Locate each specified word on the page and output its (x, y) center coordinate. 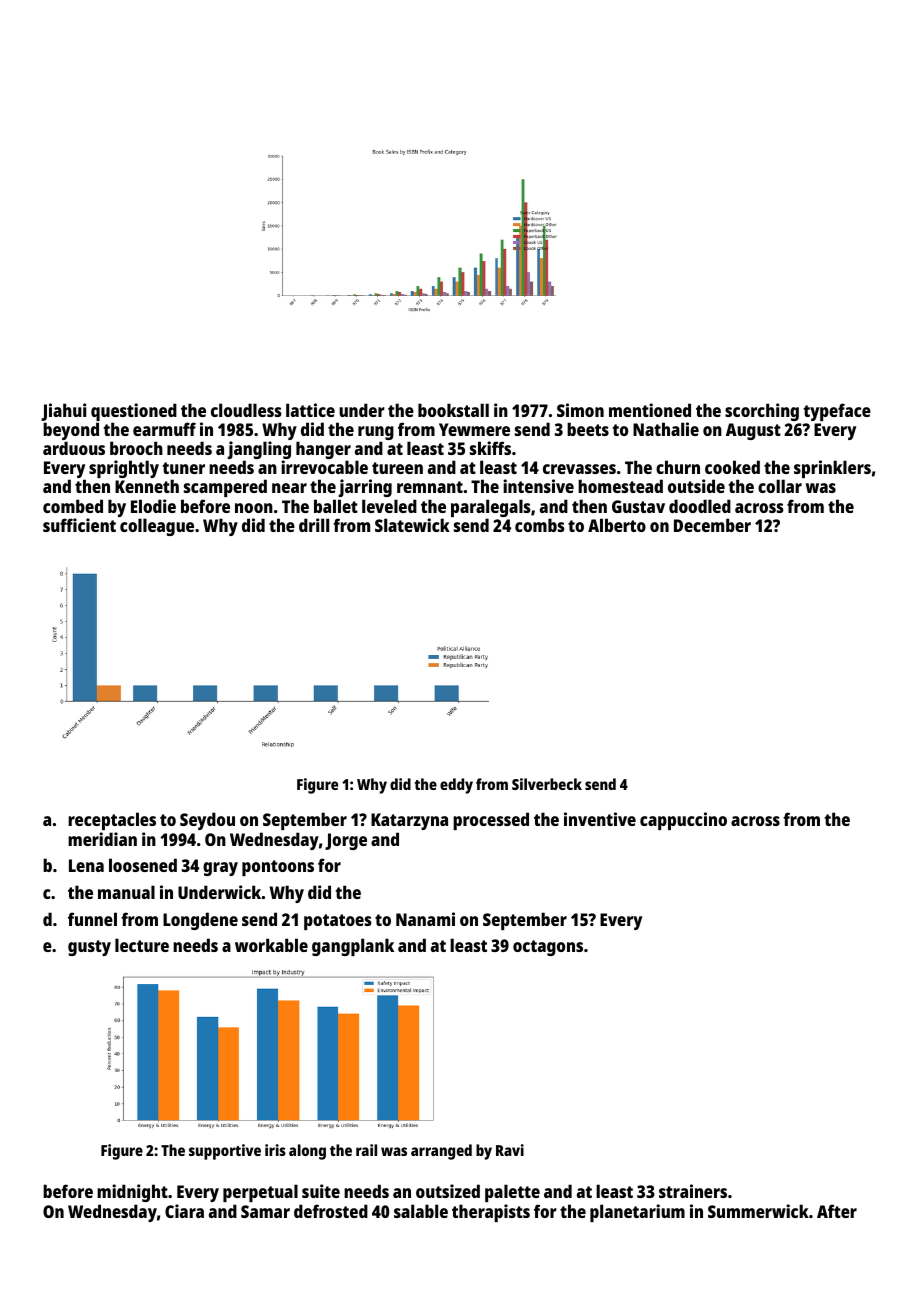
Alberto (617, 525)
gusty (89, 948)
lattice (310, 410)
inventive (600, 819)
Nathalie (666, 429)
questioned (134, 413)
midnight (132, 1193)
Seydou (207, 821)
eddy (456, 786)
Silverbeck (547, 784)
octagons (548, 948)
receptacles (112, 821)
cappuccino (683, 821)
